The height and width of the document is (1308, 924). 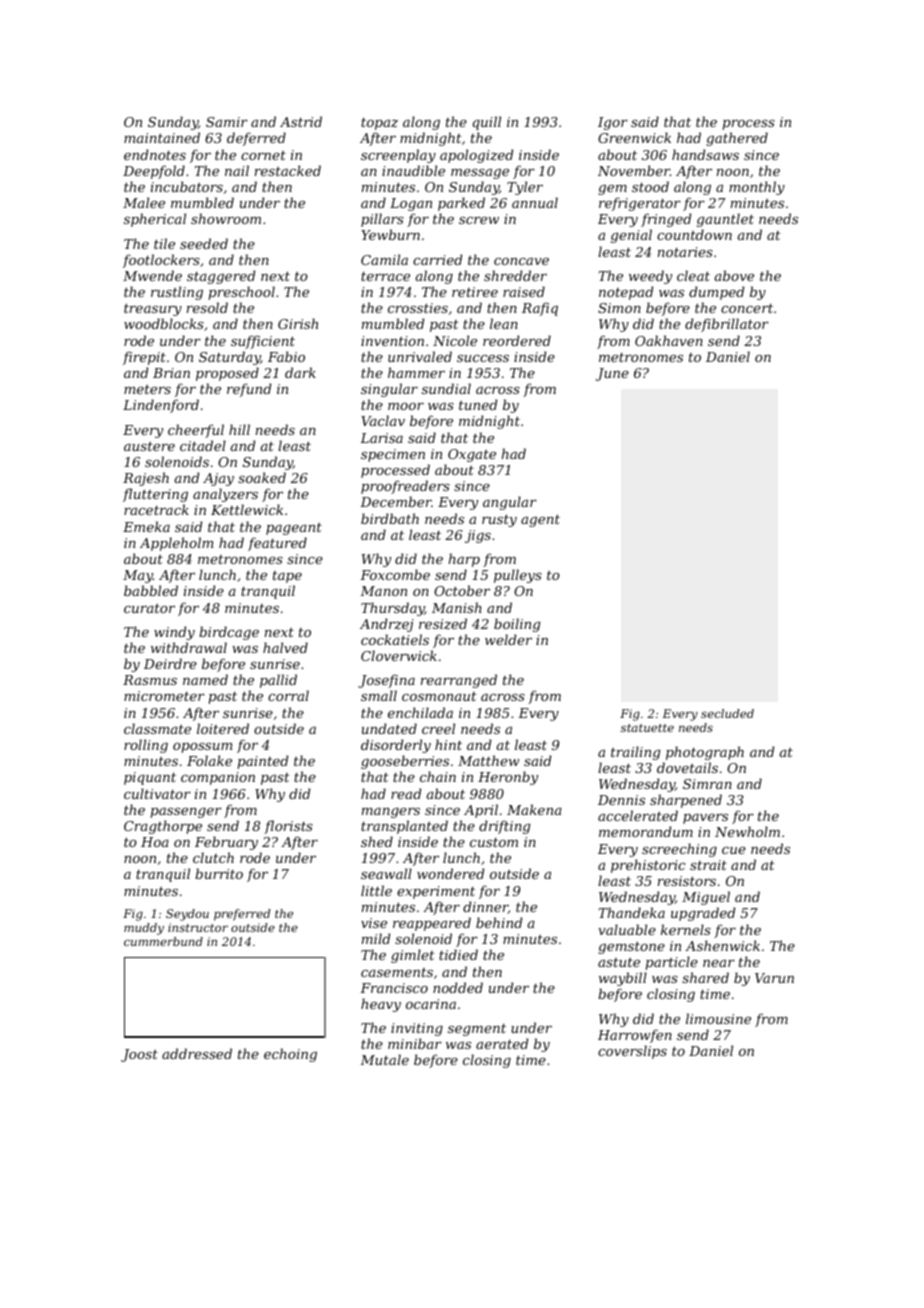 What do you see at coordinates (213, 857) in the document?
I see `clutch` at bounding box center [213, 857].
